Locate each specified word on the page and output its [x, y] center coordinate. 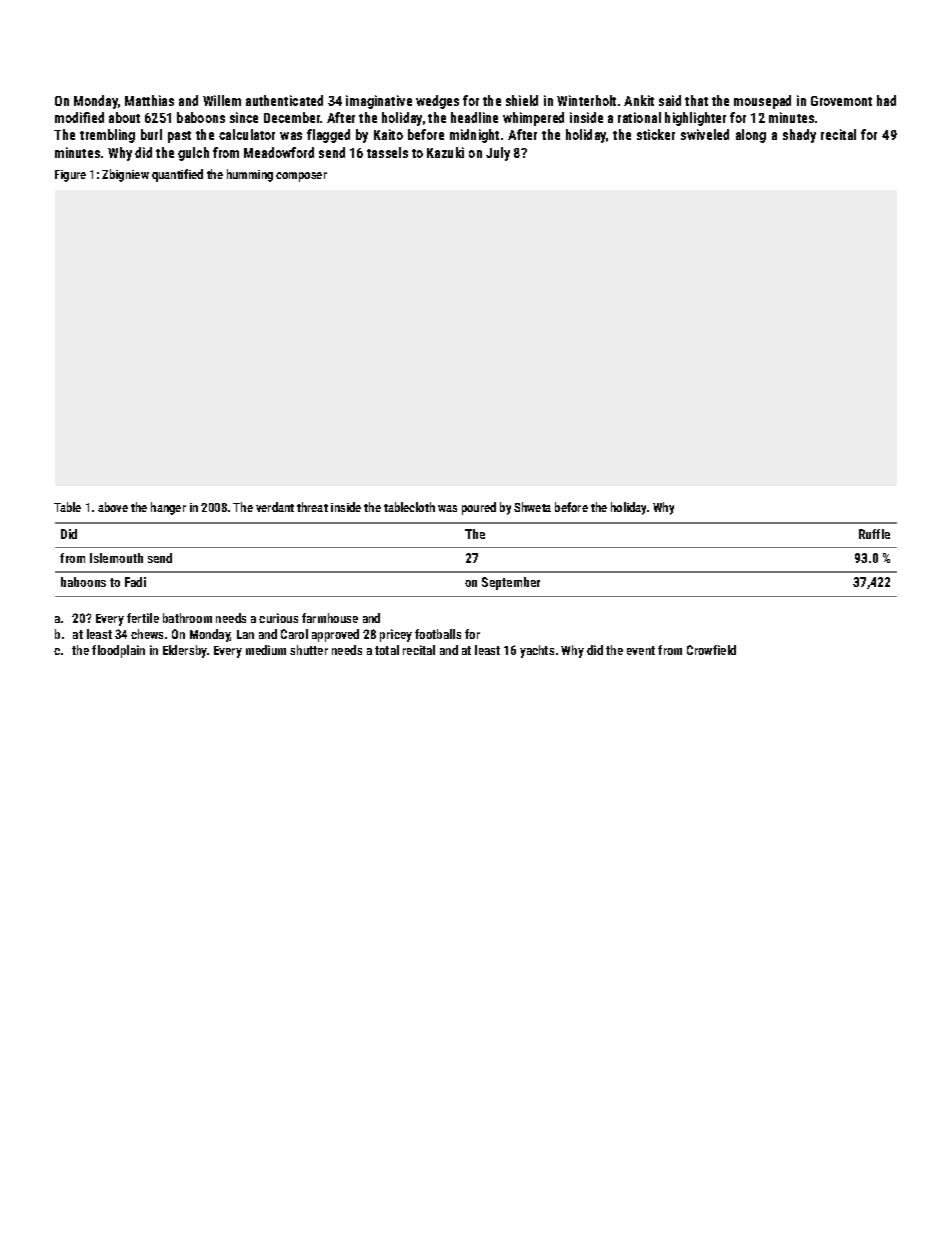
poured [479, 508]
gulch [193, 154]
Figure [70, 176]
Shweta [532, 507]
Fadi [135, 582]
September [511, 583]
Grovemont [841, 101]
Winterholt [586, 100]
